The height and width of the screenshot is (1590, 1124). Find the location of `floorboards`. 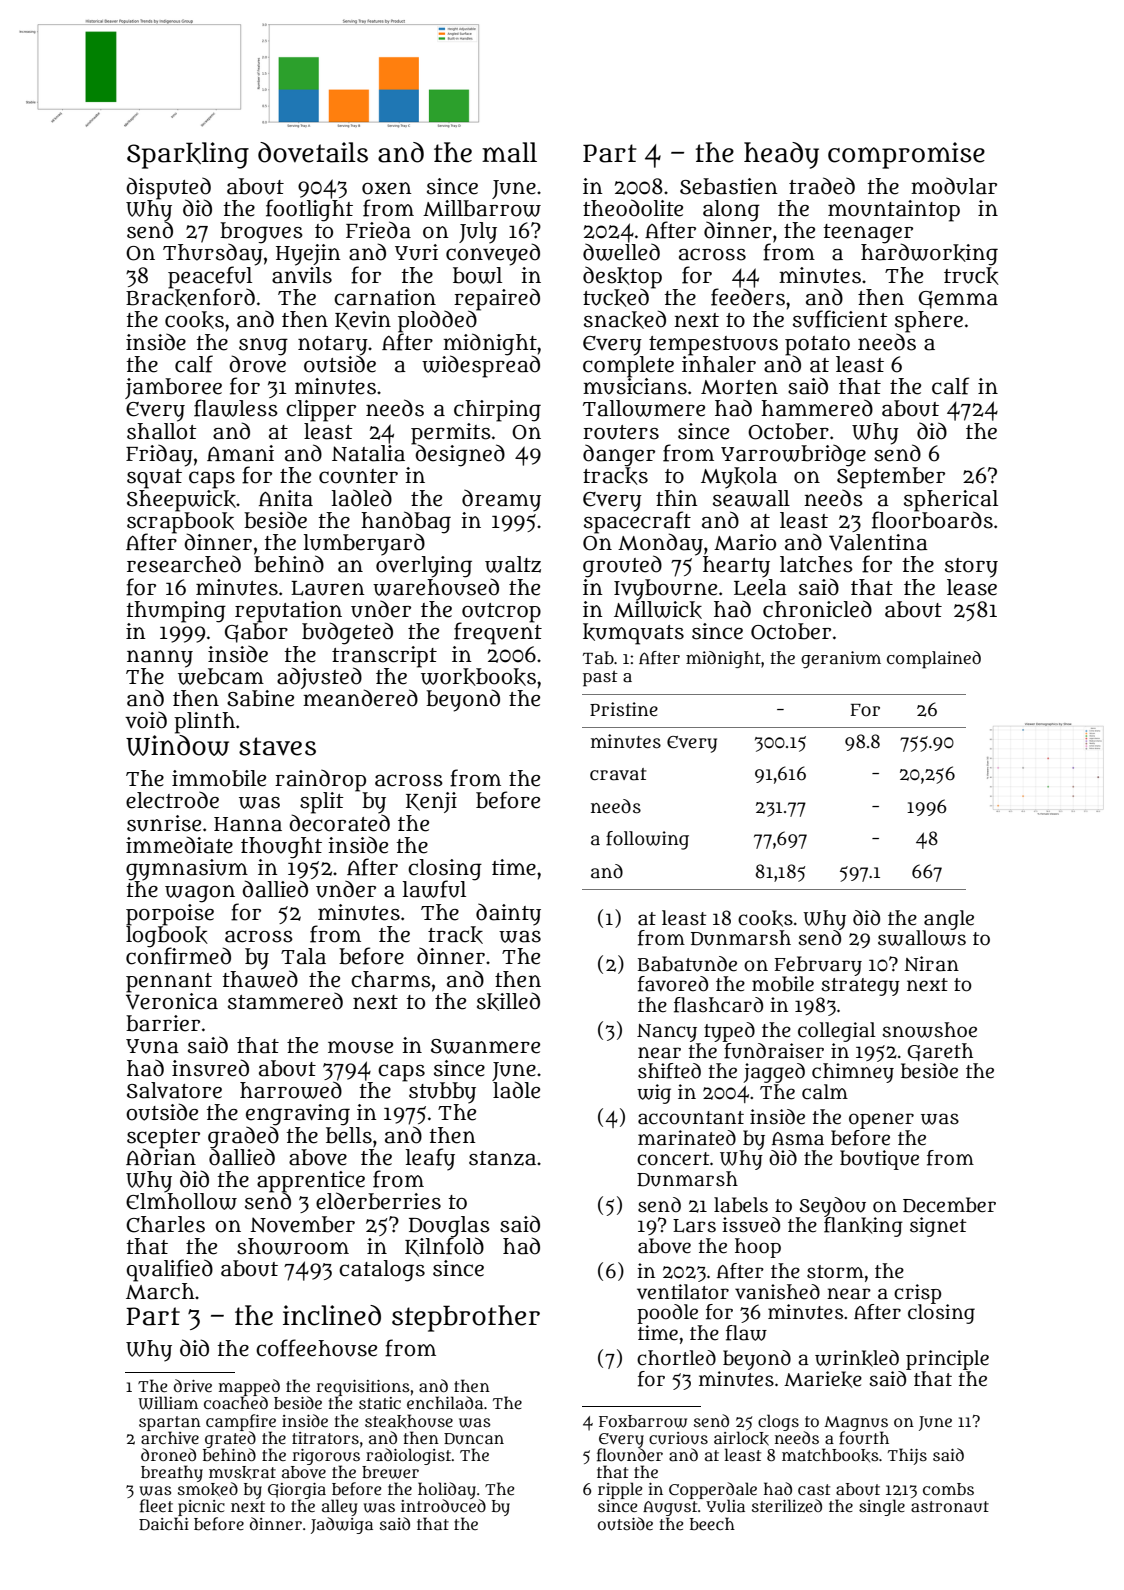

floorboards is located at coordinates (932, 520).
